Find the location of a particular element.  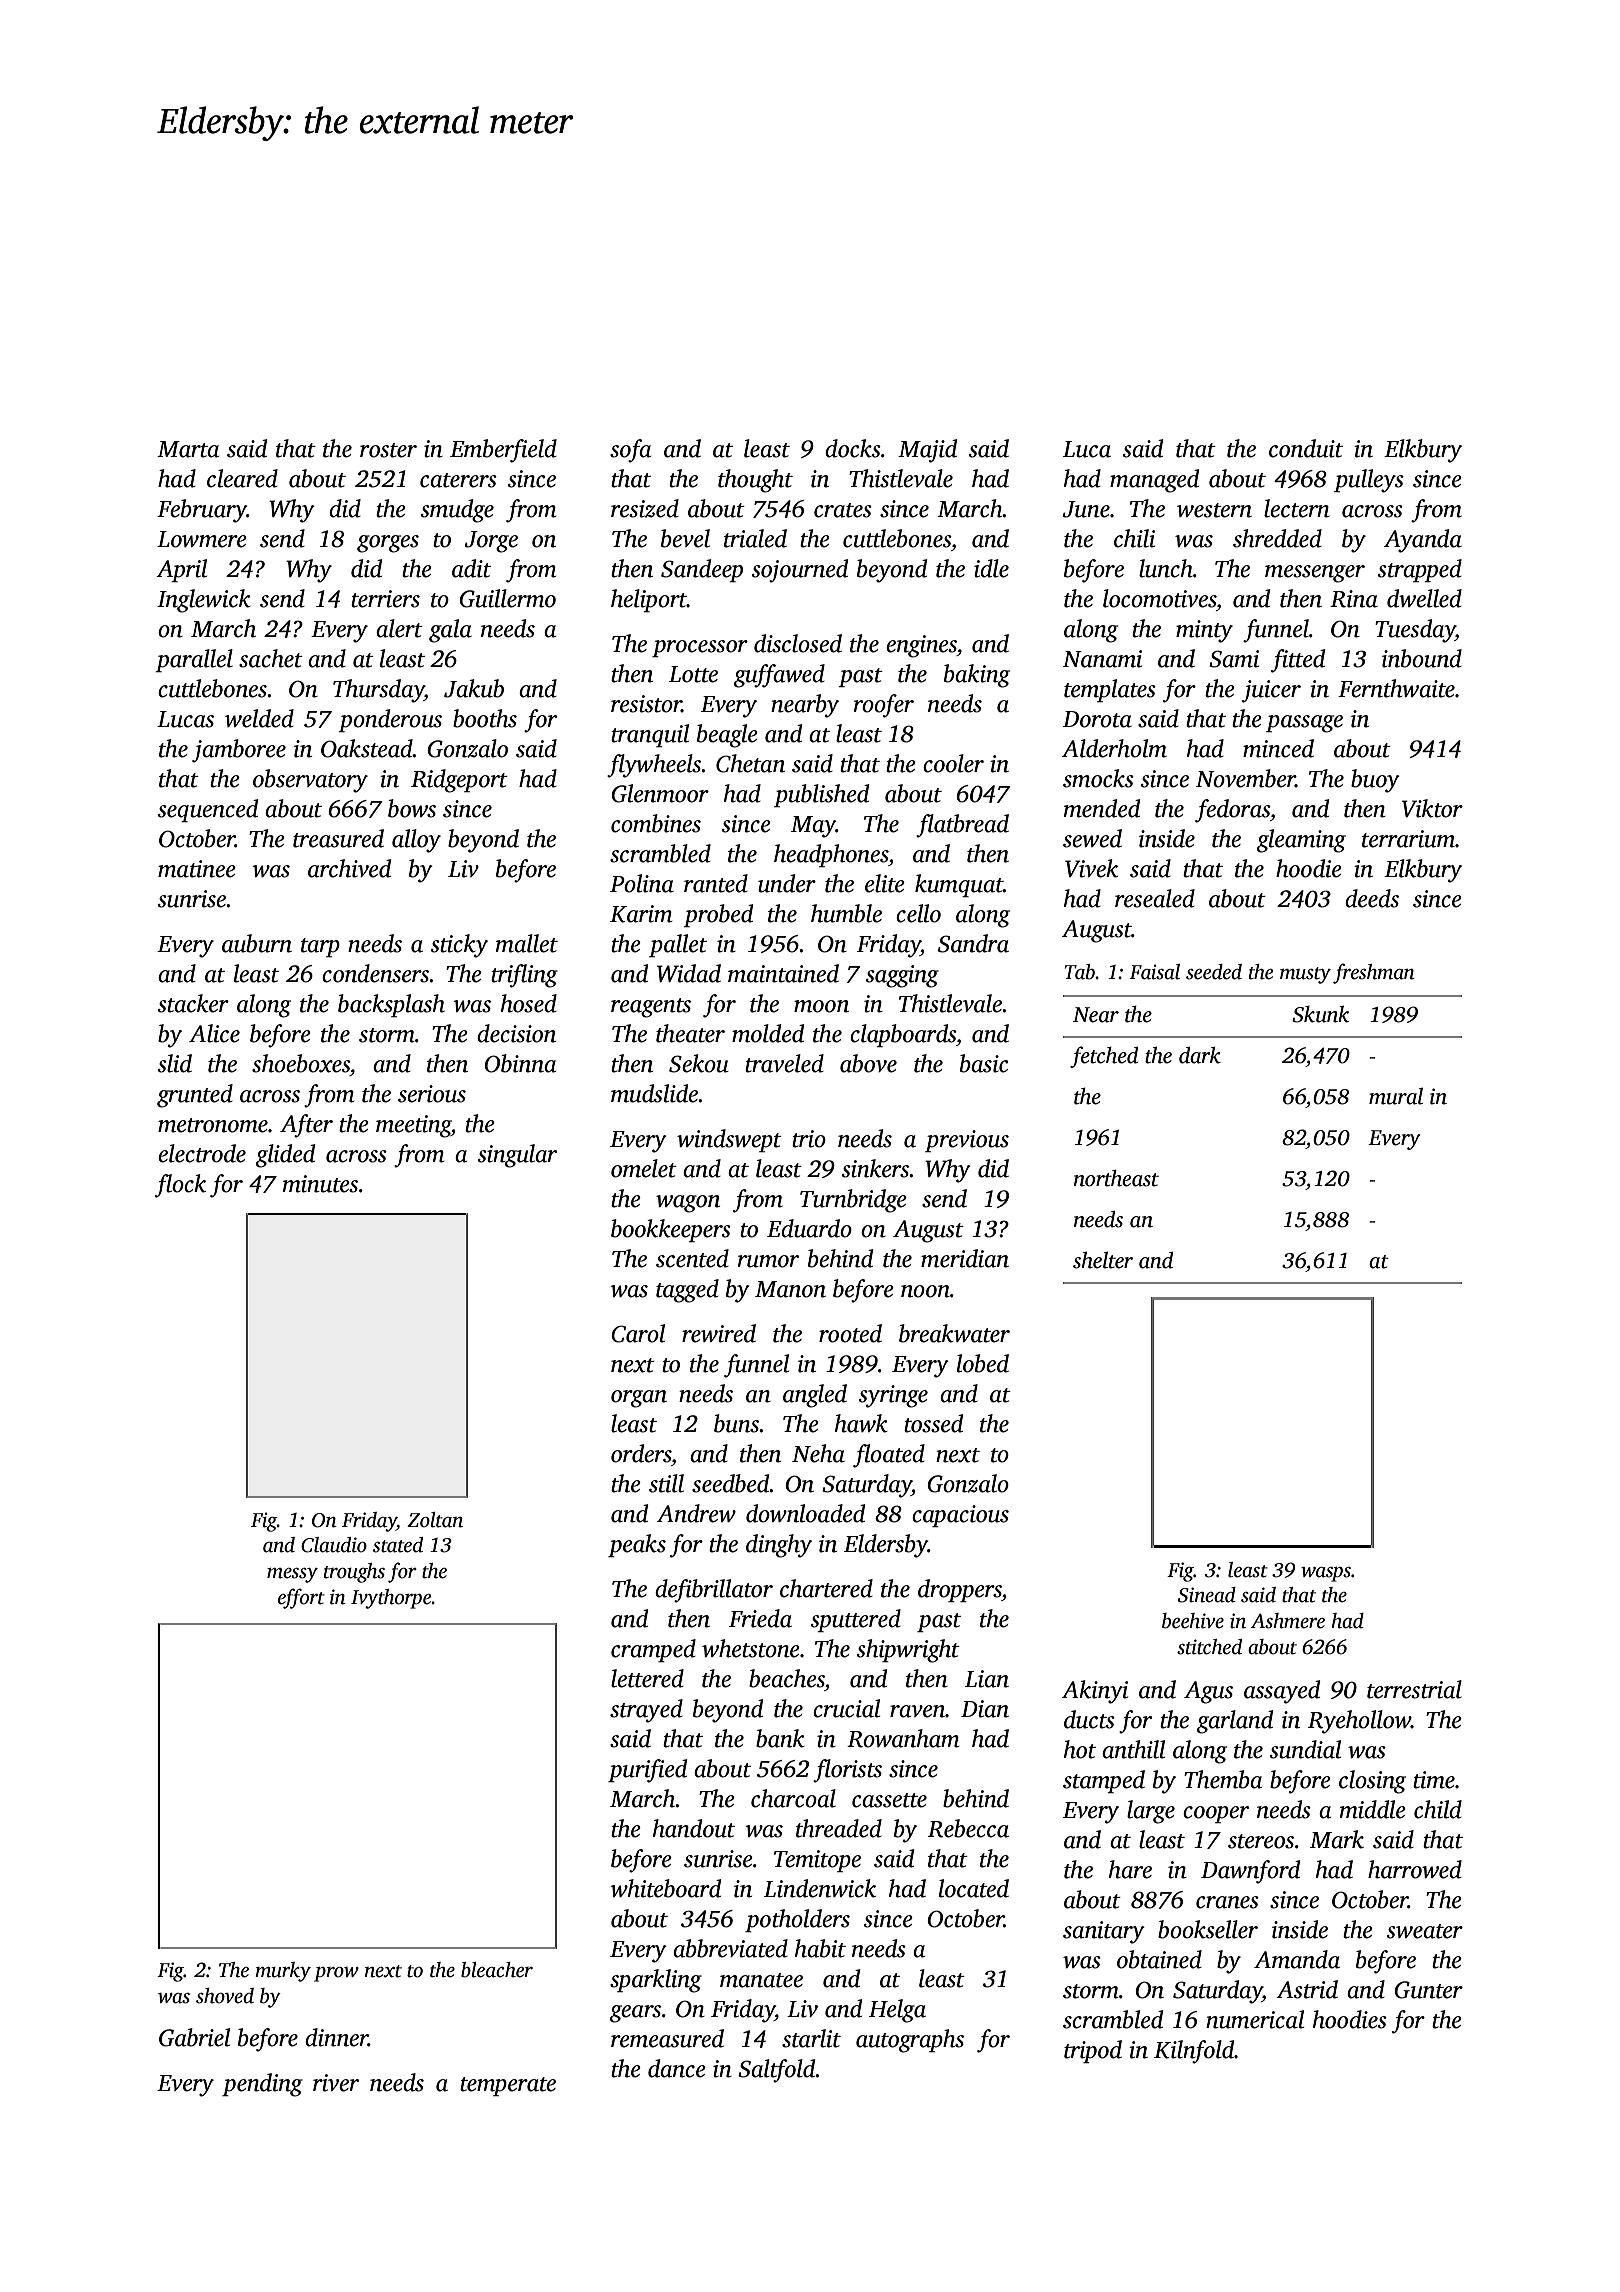

bleacher is located at coordinates (497, 1970).
